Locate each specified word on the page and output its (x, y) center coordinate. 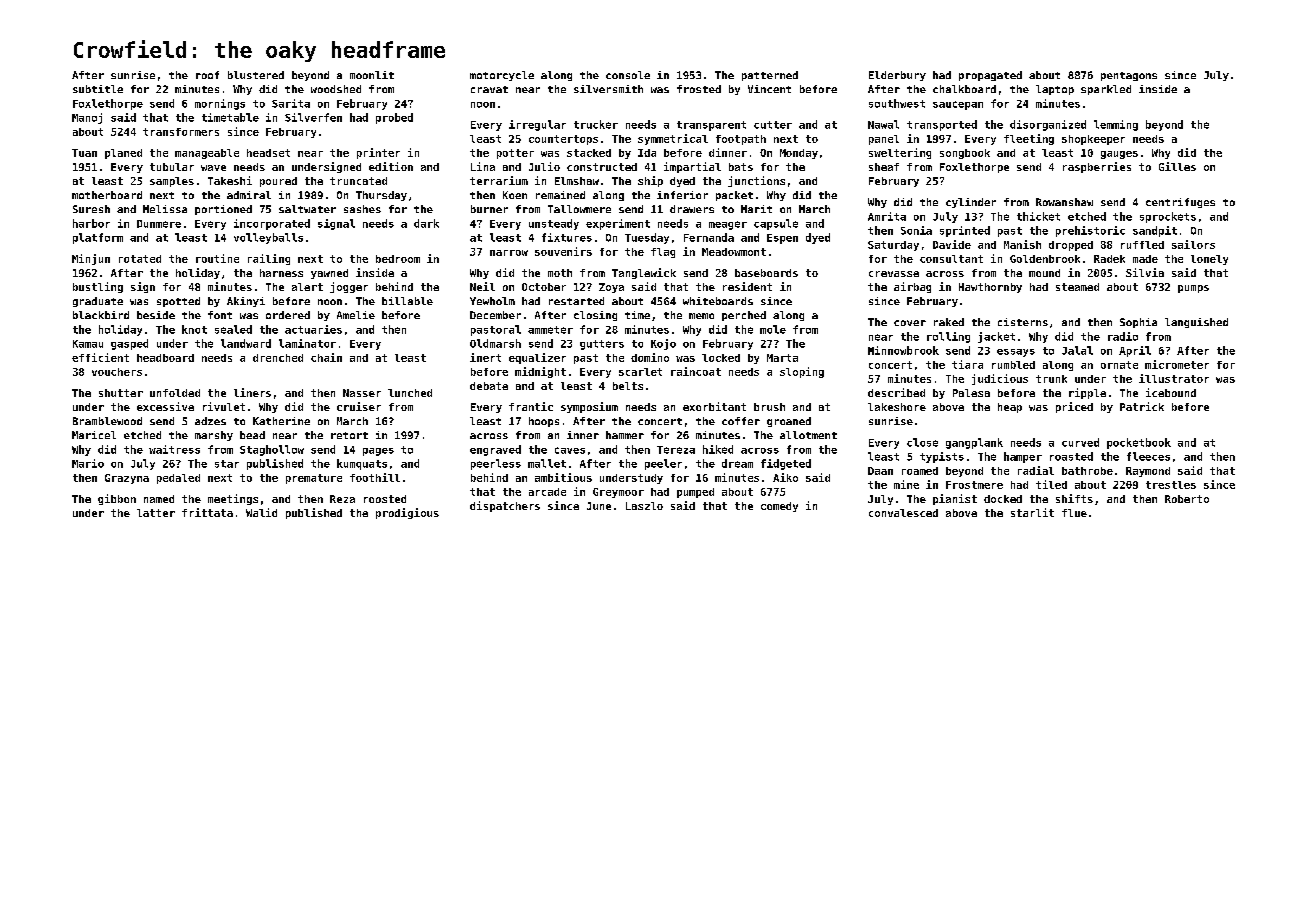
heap (1010, 408)
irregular (537, 125)
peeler (663, 464)
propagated (990, 76)
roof (207, 75)
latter (156, 513)
